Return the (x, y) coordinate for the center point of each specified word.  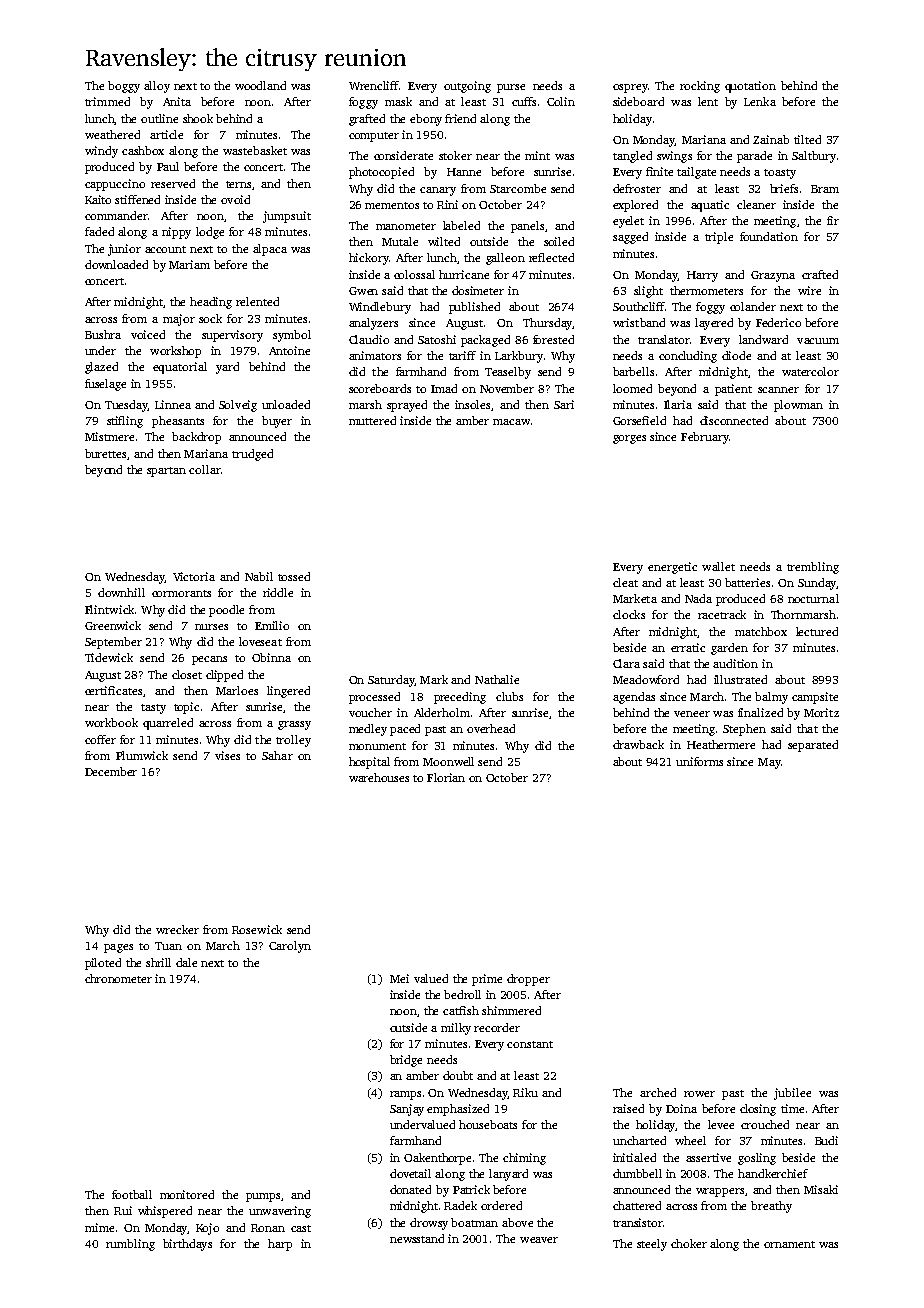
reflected (551, 257)
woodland (260, 85)
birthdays (187, 1245)
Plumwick (142, 755)
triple (719, 238)
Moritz (821, 712)
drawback (638, 744)
